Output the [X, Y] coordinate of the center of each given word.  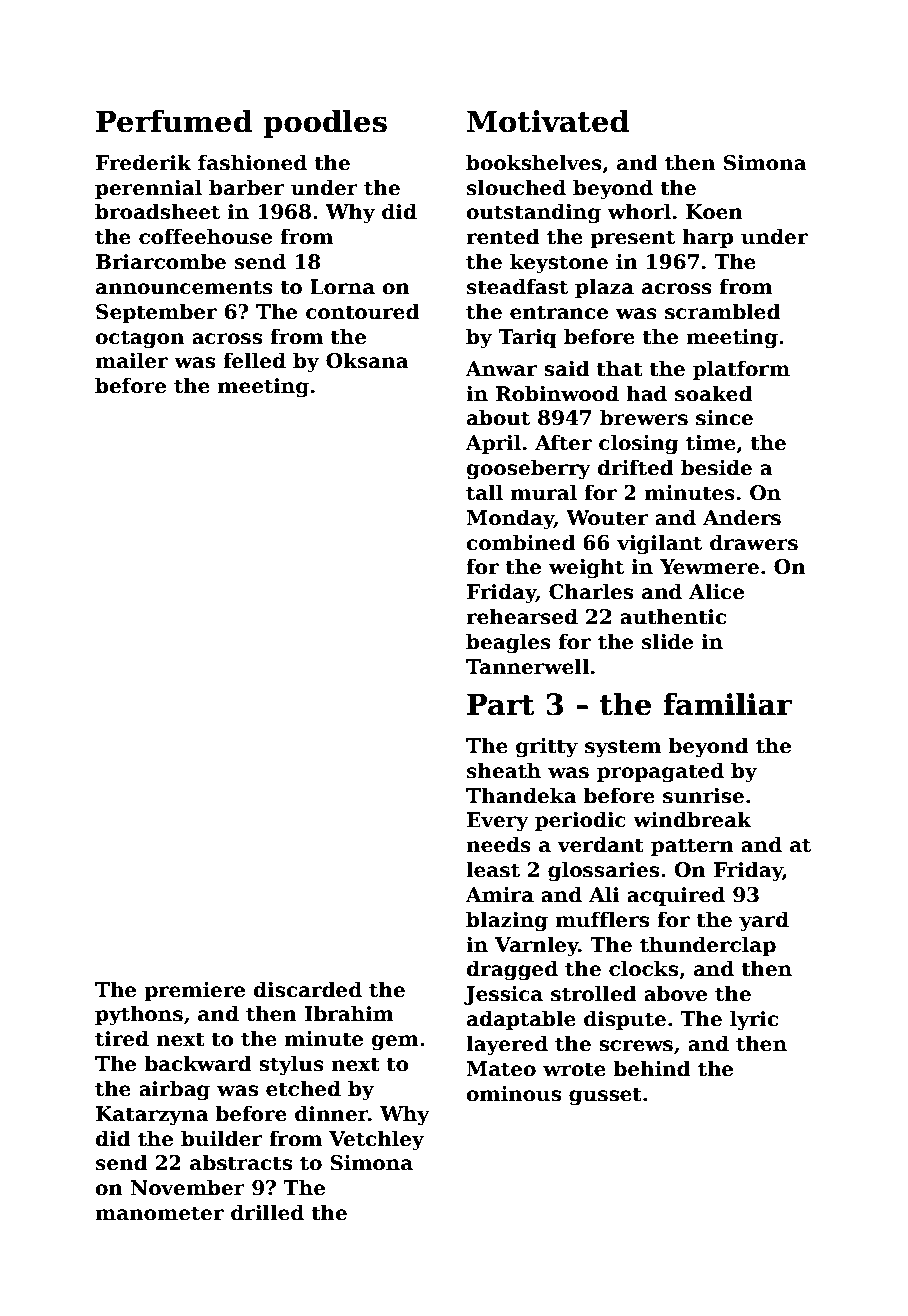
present [632, 239]
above [675, 993]
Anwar [501, 369]
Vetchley [376, 1140]
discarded [308, 989]
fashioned [252, 162]
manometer [159, 1213]
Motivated [548, 121]
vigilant [659, 544]
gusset [605, 1096]
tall [484, 492]
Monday [510, 519]
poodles [325, 123]
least [493, 869]
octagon [139, 339]
